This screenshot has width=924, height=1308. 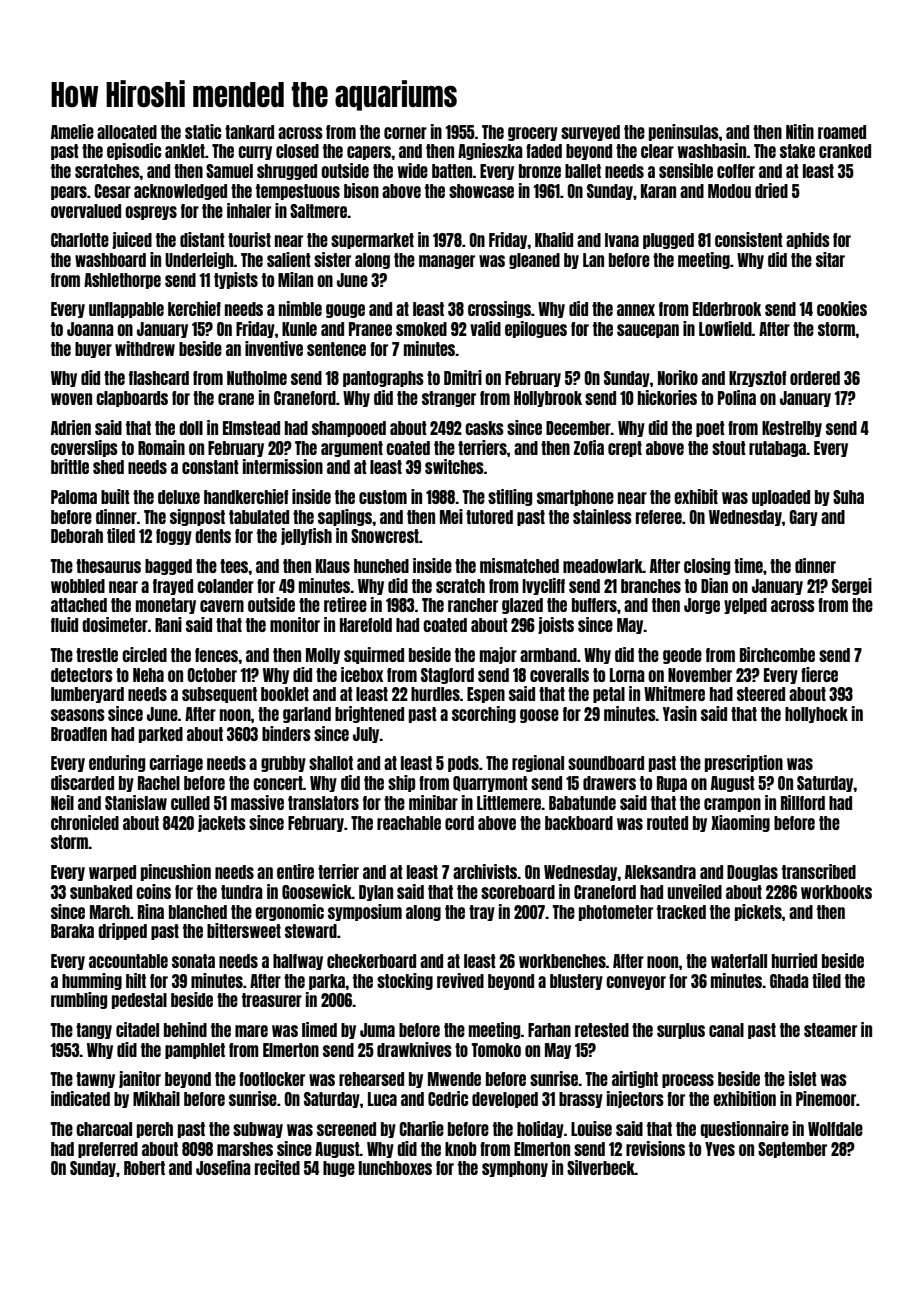 I want to click on archivists, so click(x=485, y=871).
